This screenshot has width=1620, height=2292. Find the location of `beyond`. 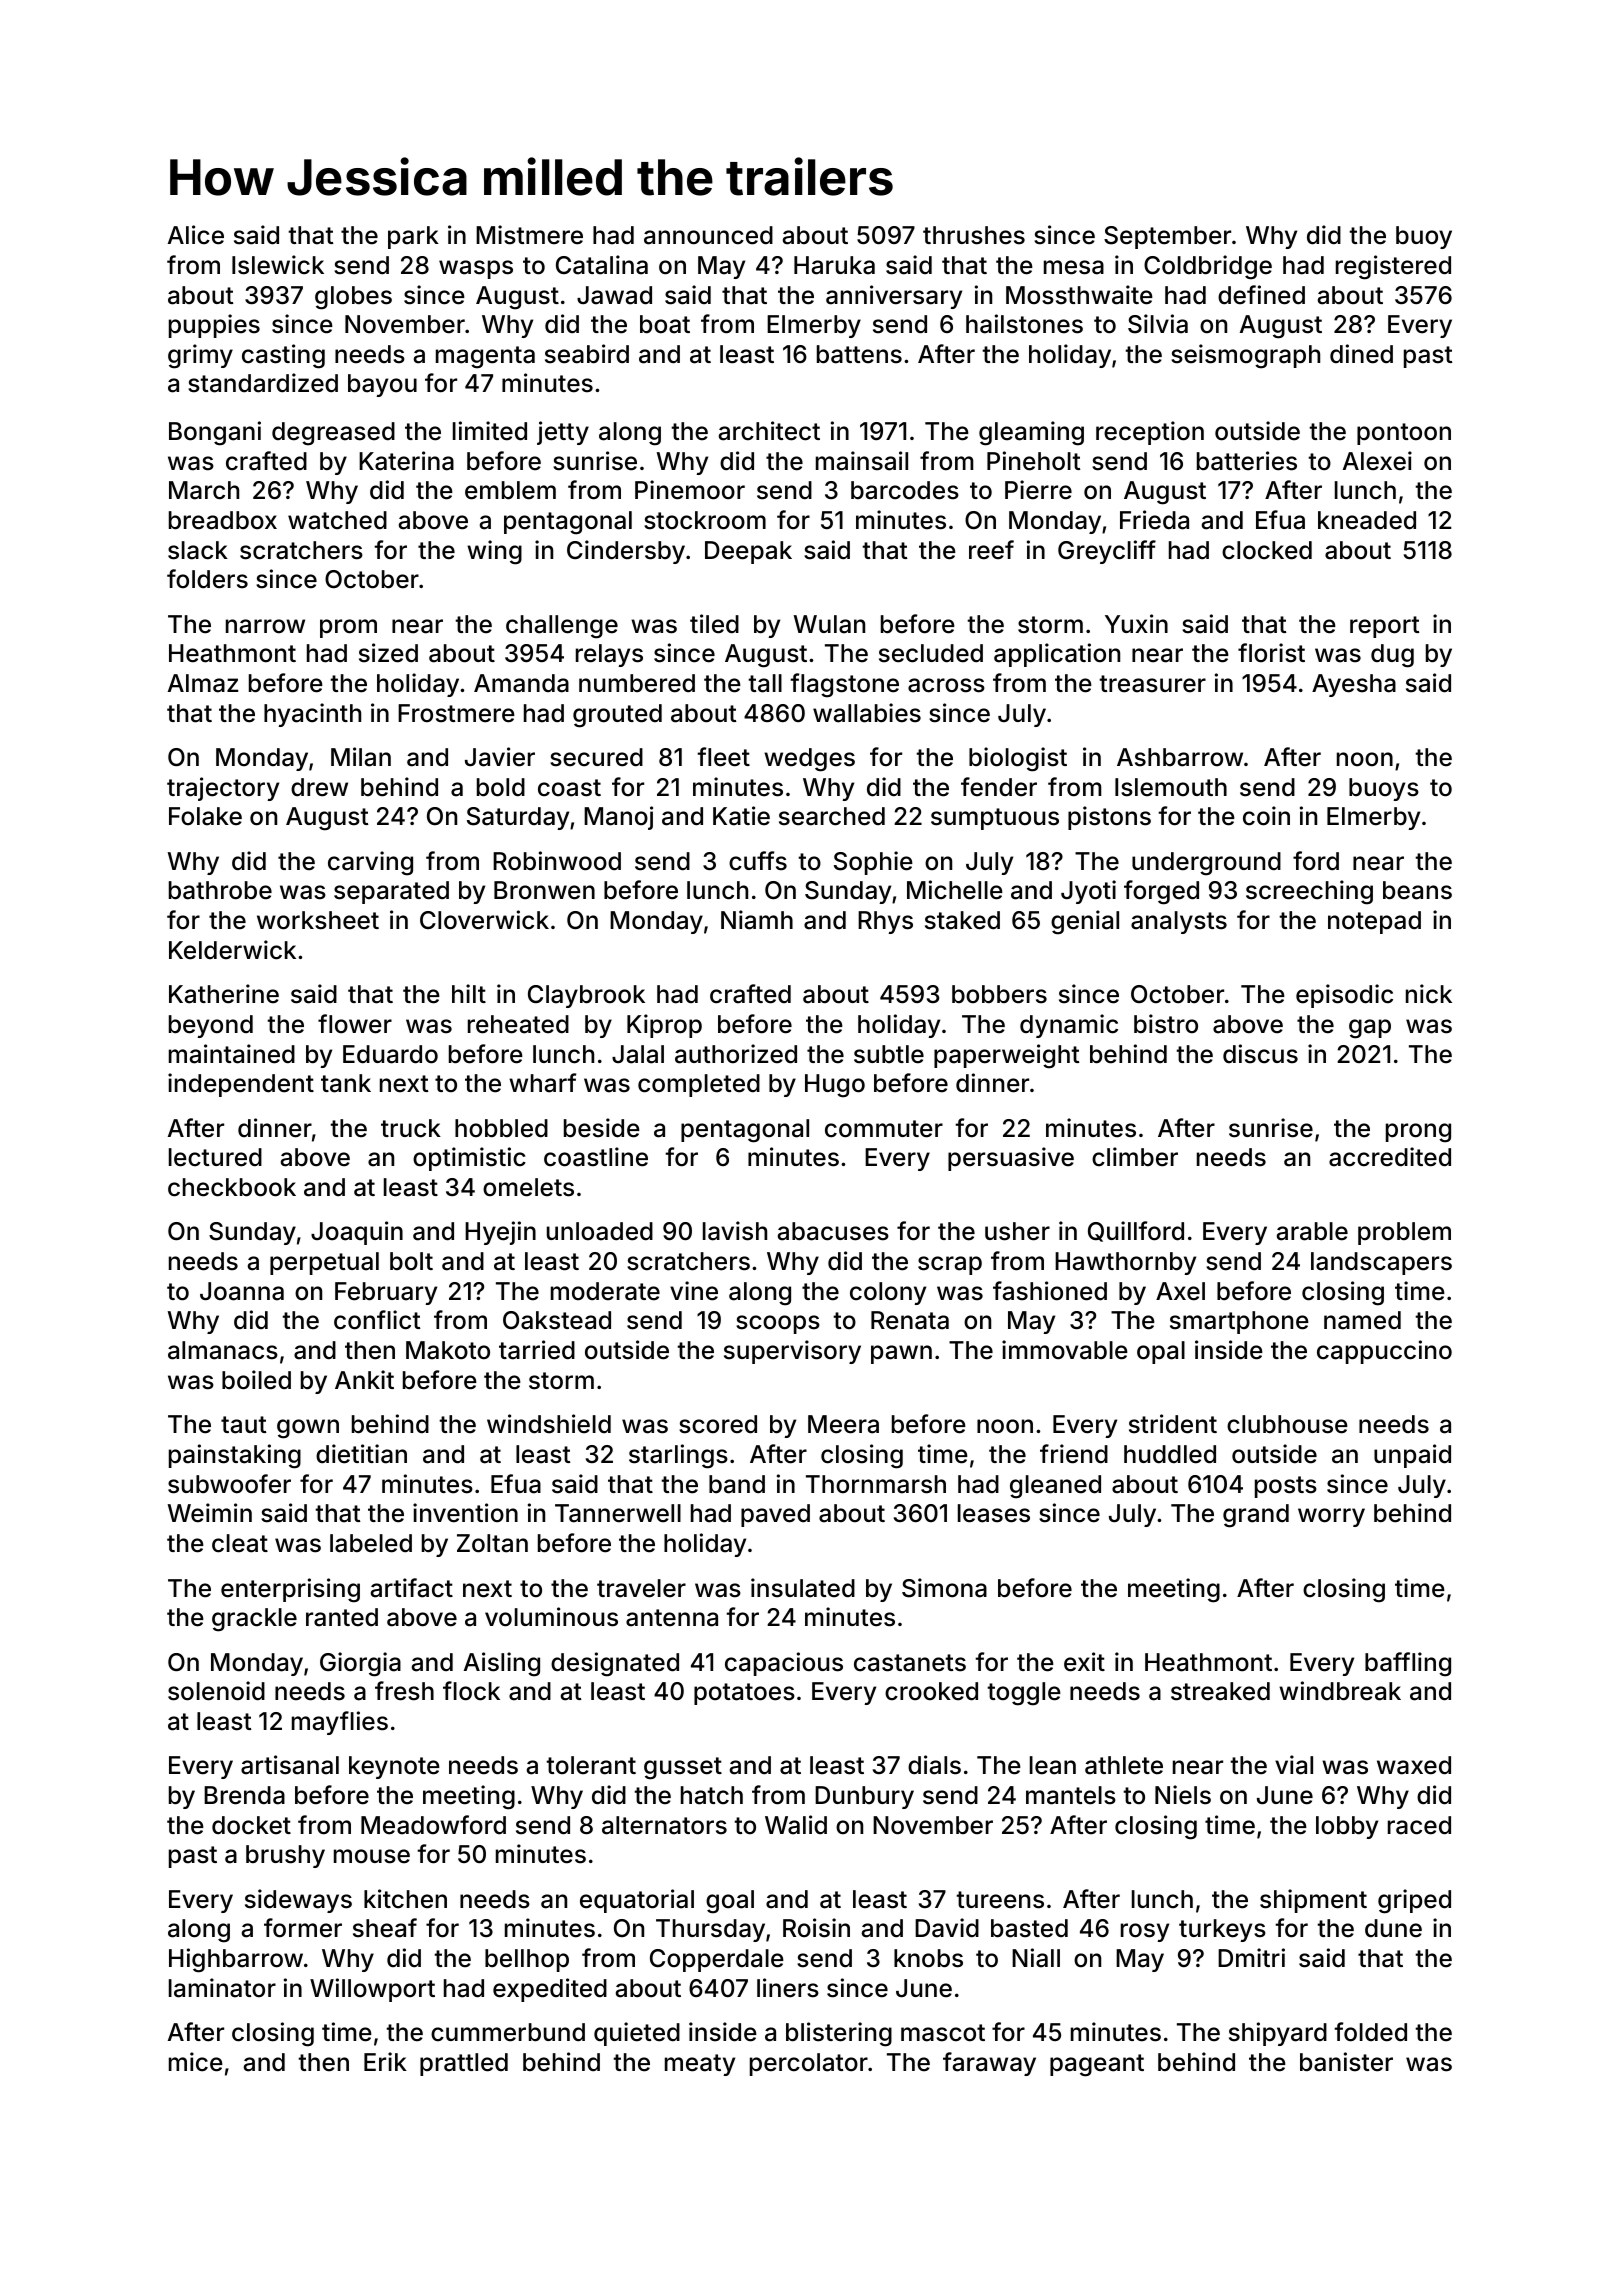

beyond is located at coordinates (211, 1026).
